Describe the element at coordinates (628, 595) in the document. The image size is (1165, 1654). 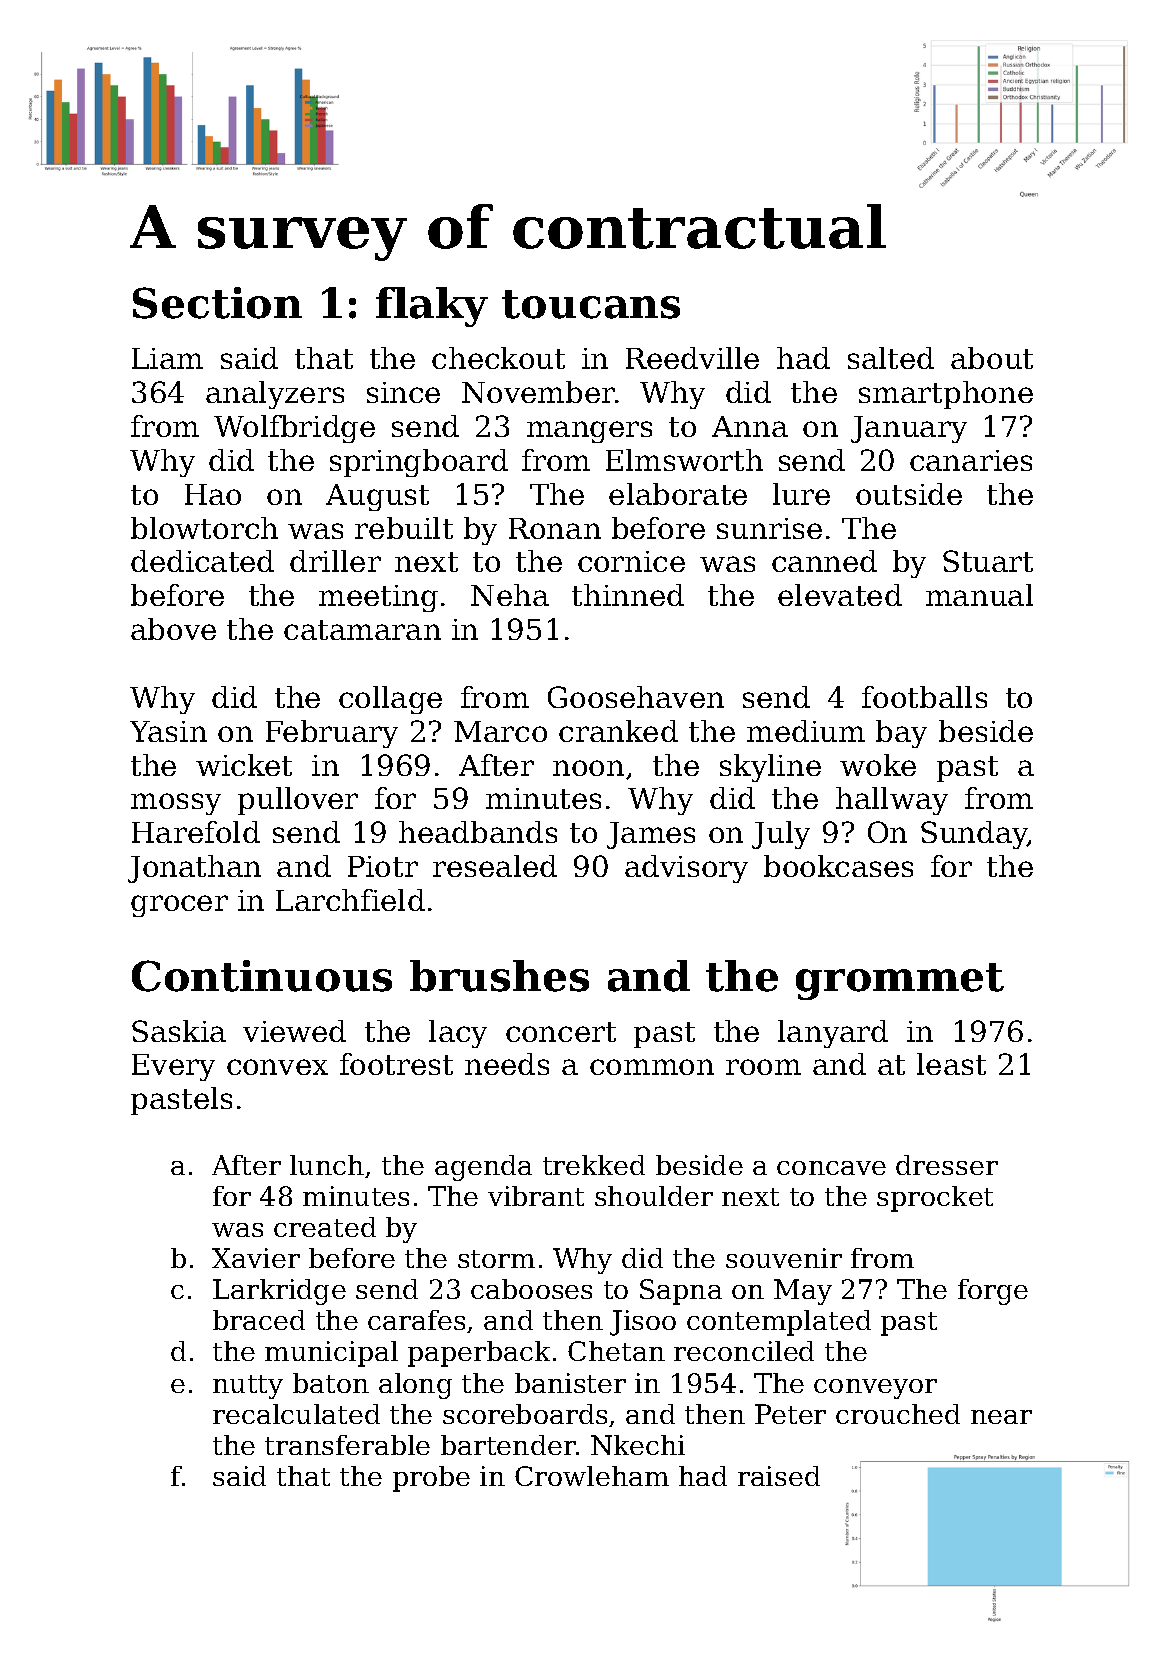
I see `thinned` at that location.
